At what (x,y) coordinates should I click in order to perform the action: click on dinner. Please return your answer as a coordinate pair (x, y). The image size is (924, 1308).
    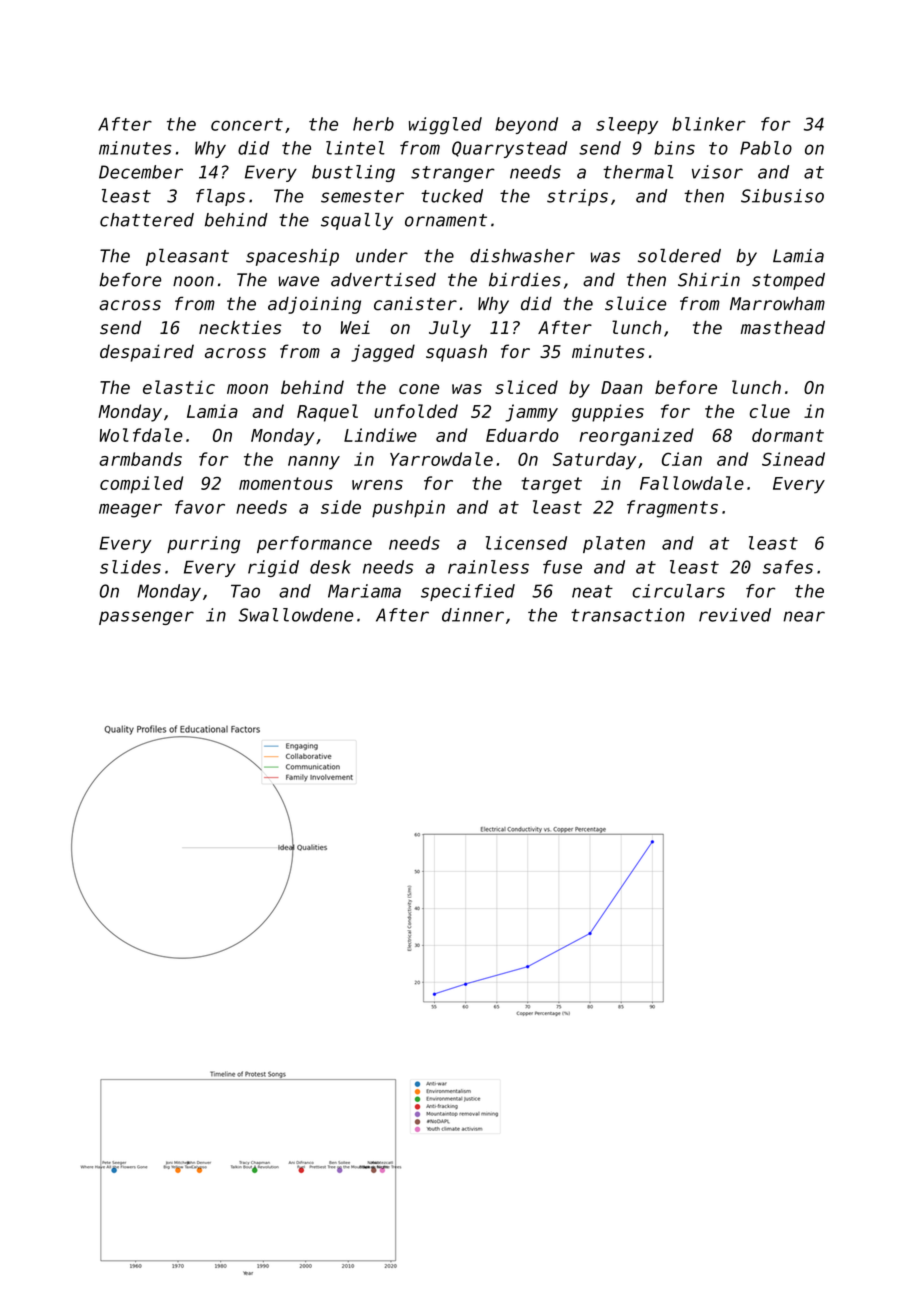
    Looking at the image, I should click on (473, 615).
